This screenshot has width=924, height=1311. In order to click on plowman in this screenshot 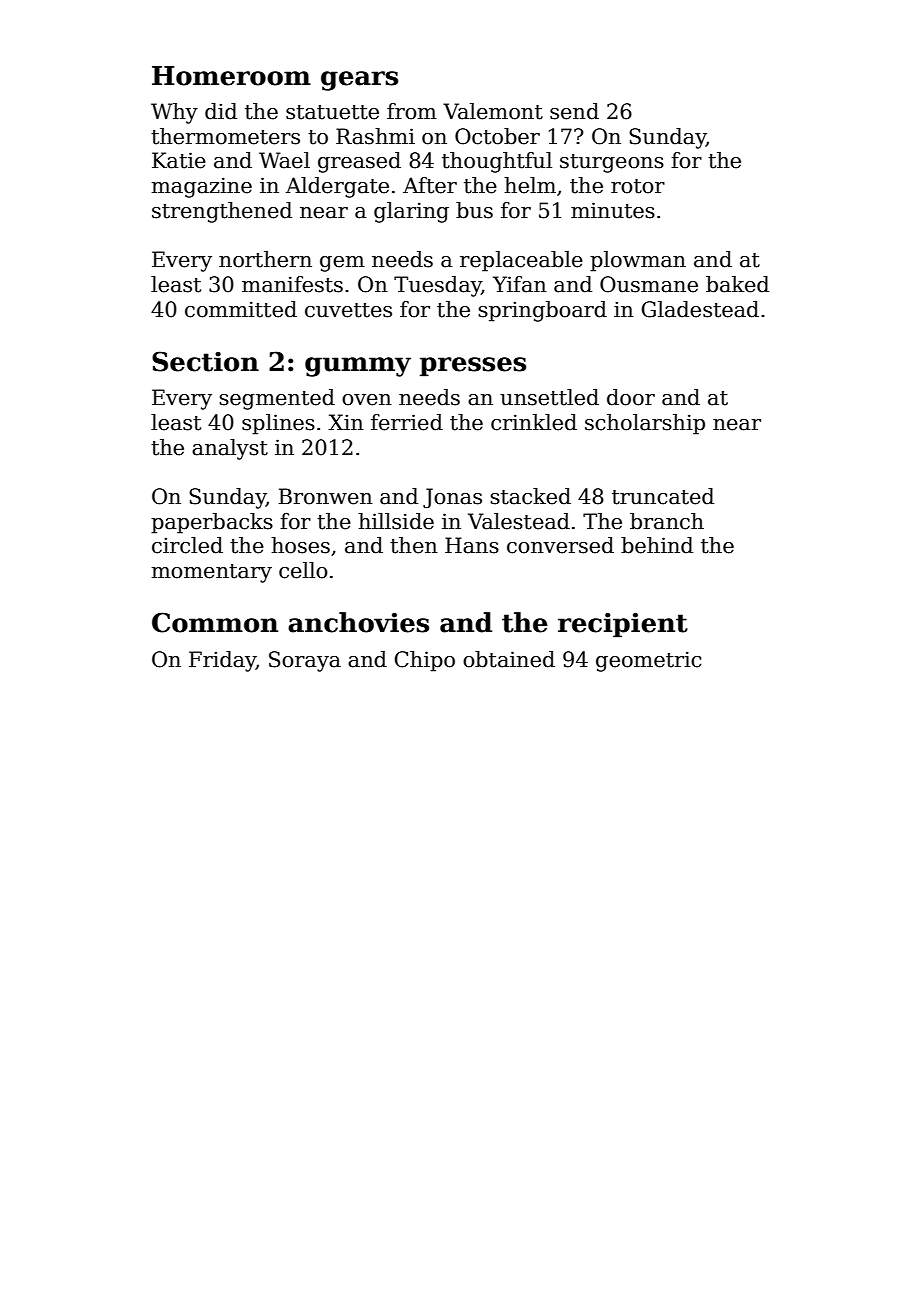, I will do `click(638, 261)`.
